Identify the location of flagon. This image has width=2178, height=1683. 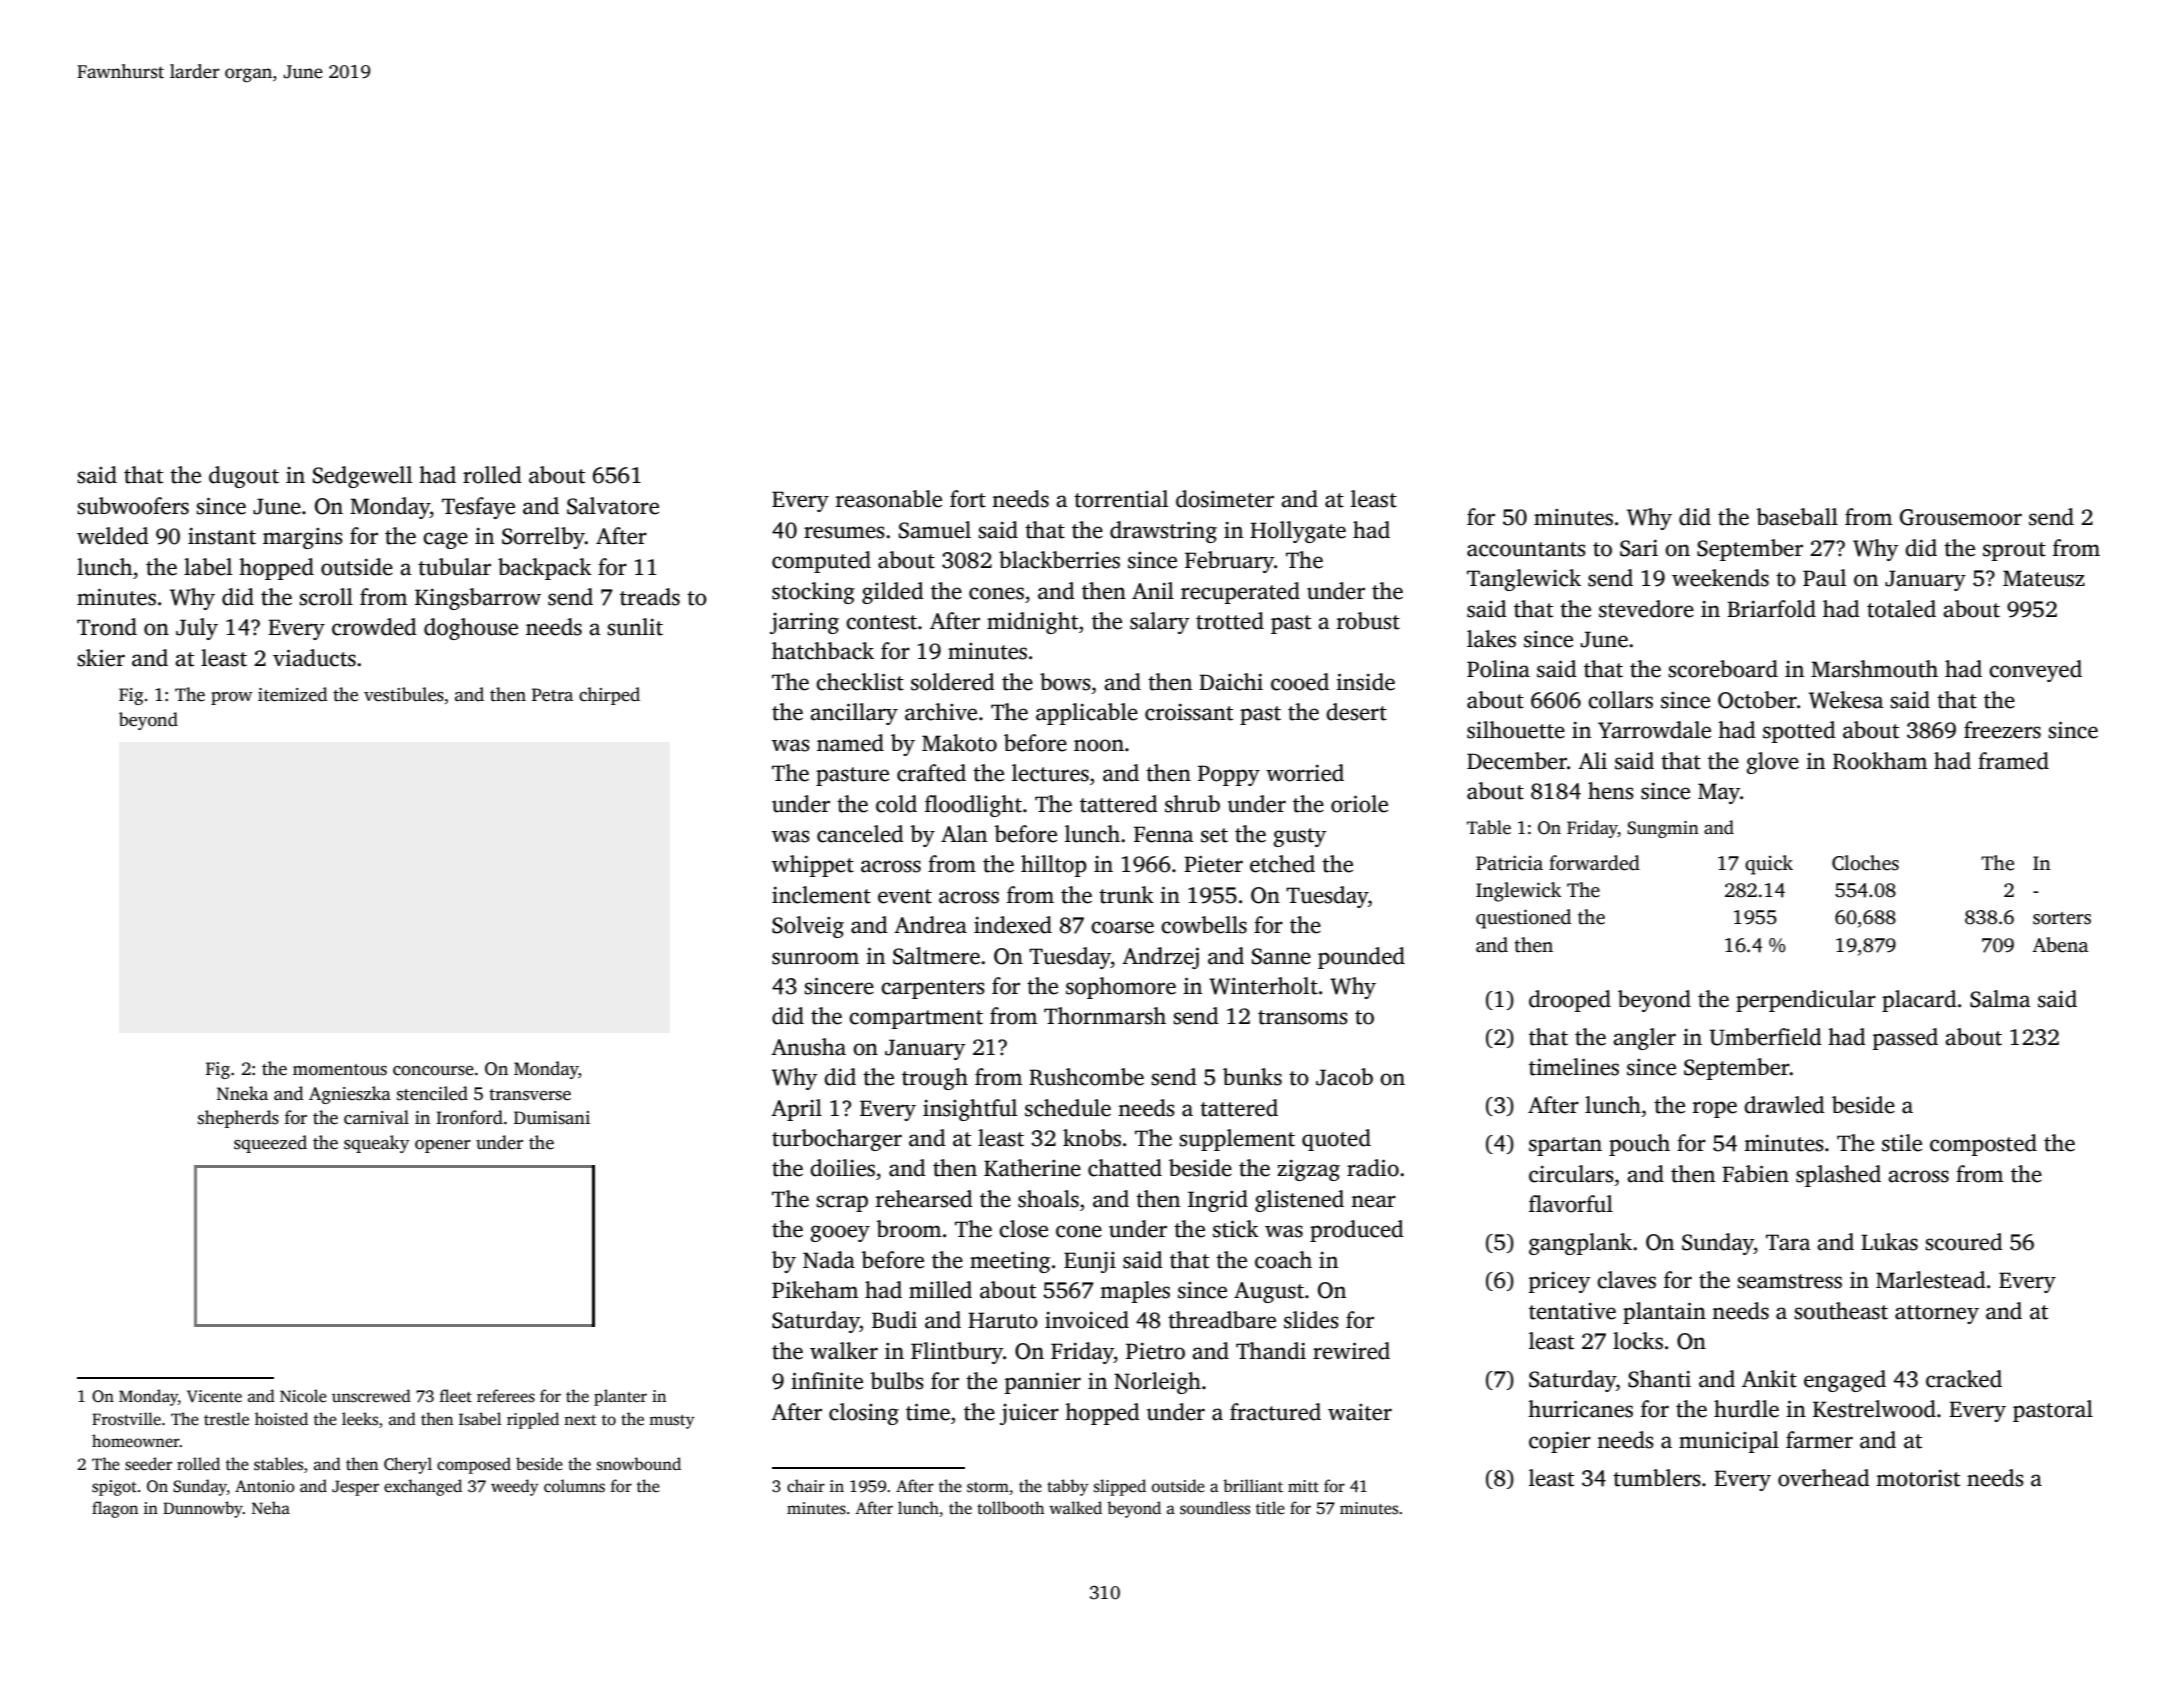
(115, 1509).
